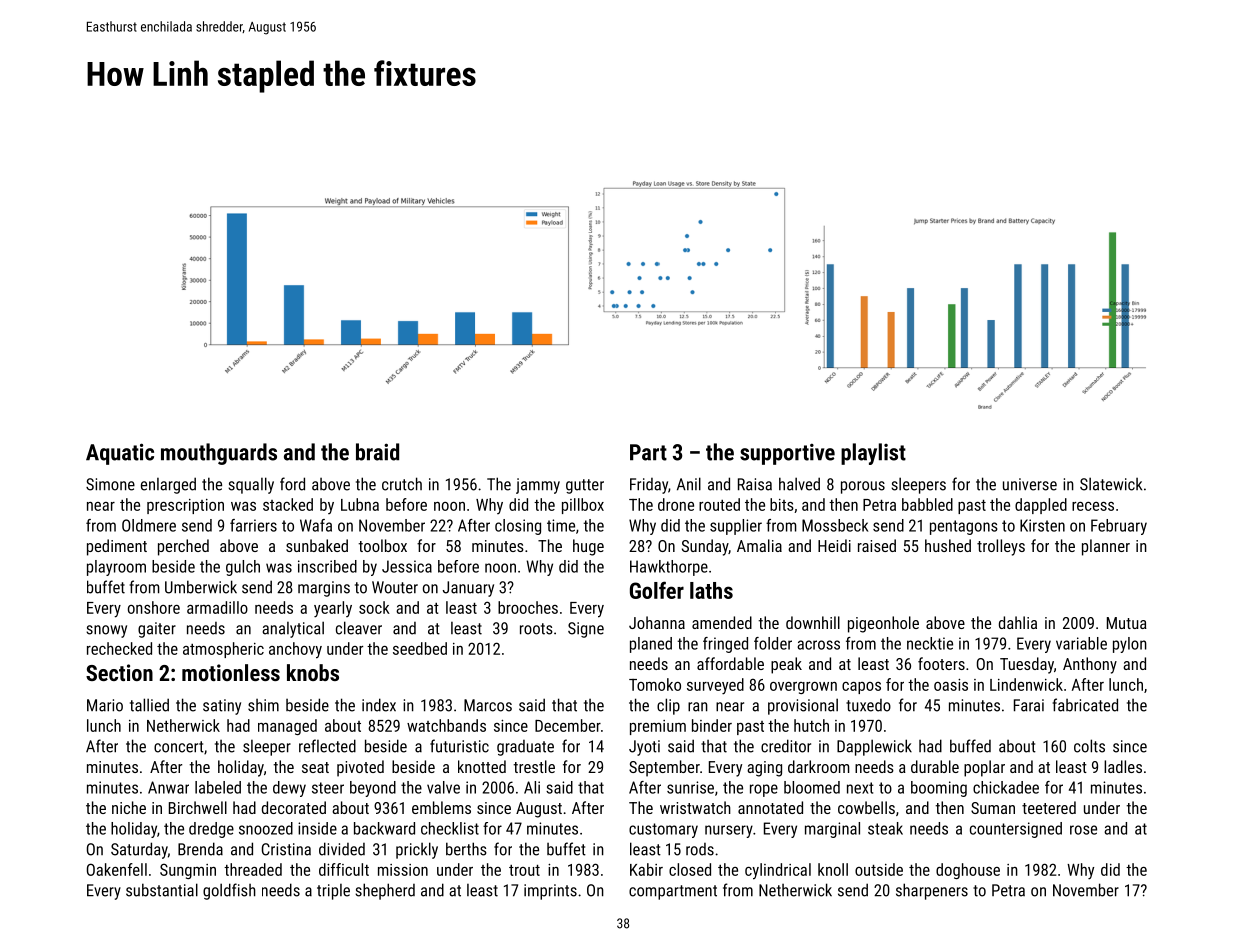  Describe the element at coordinates (263, 705) in the screenshot. I see `shim` at that location.
